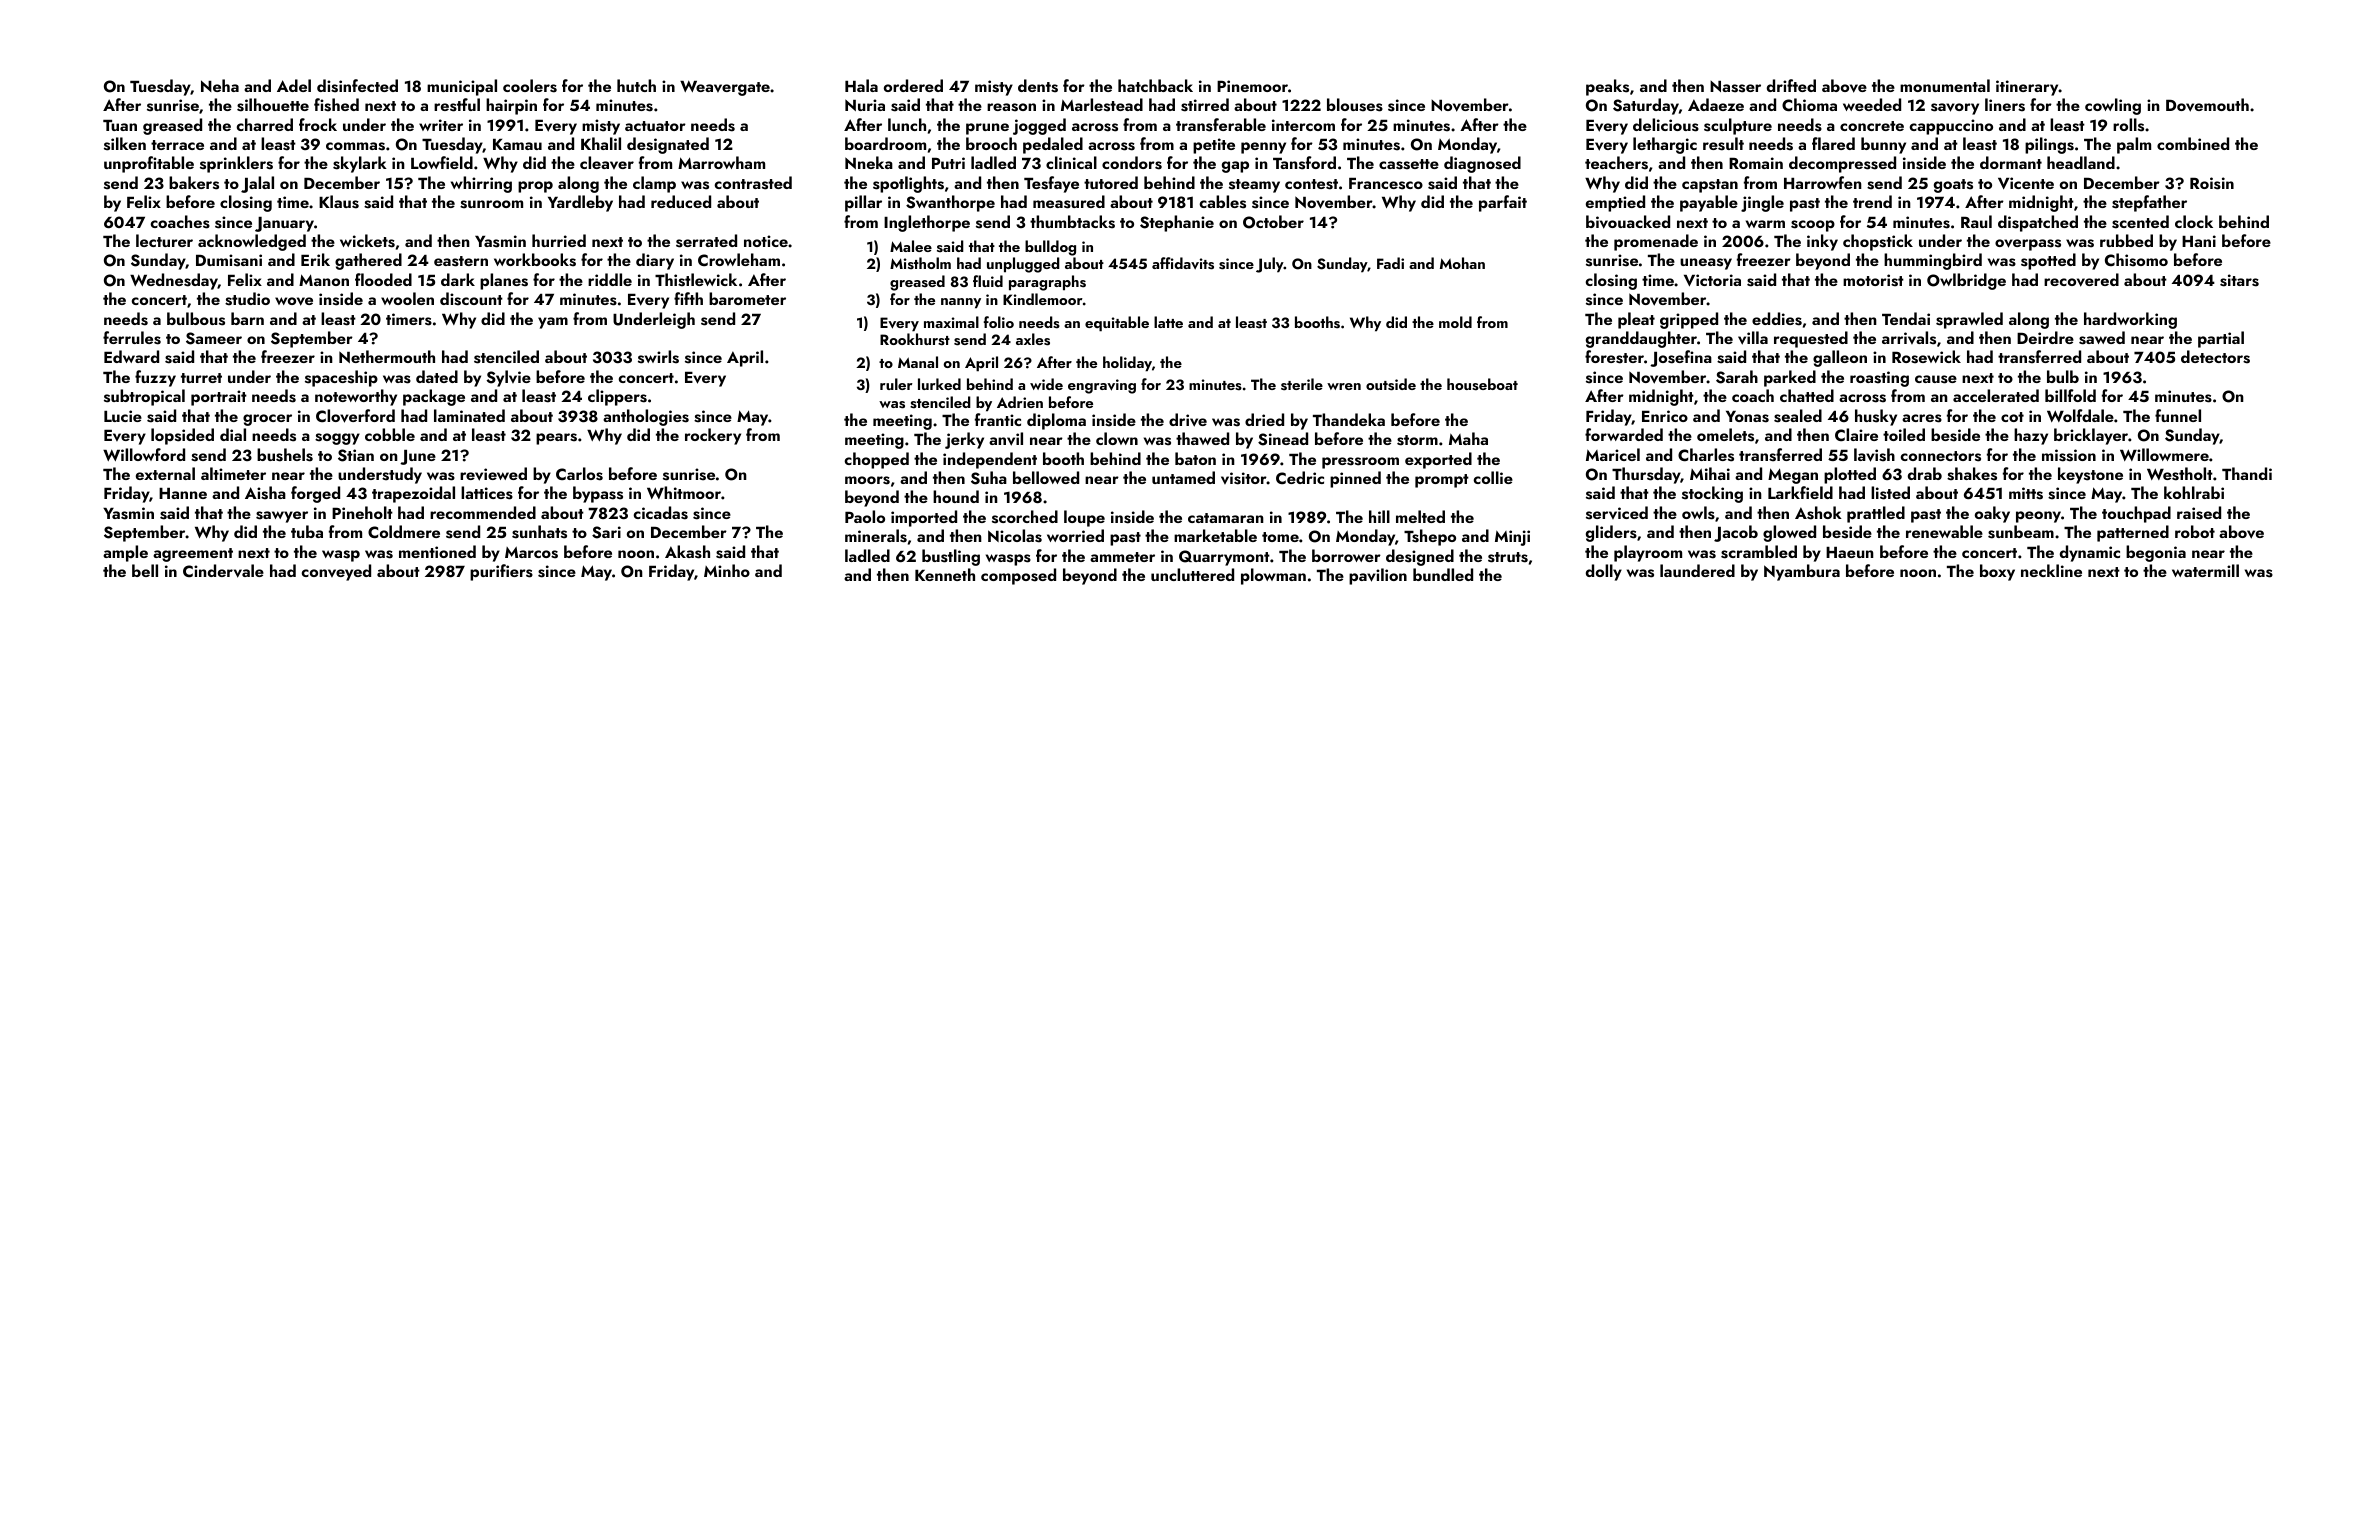  I want to click on hutch, so click(636, 85).
